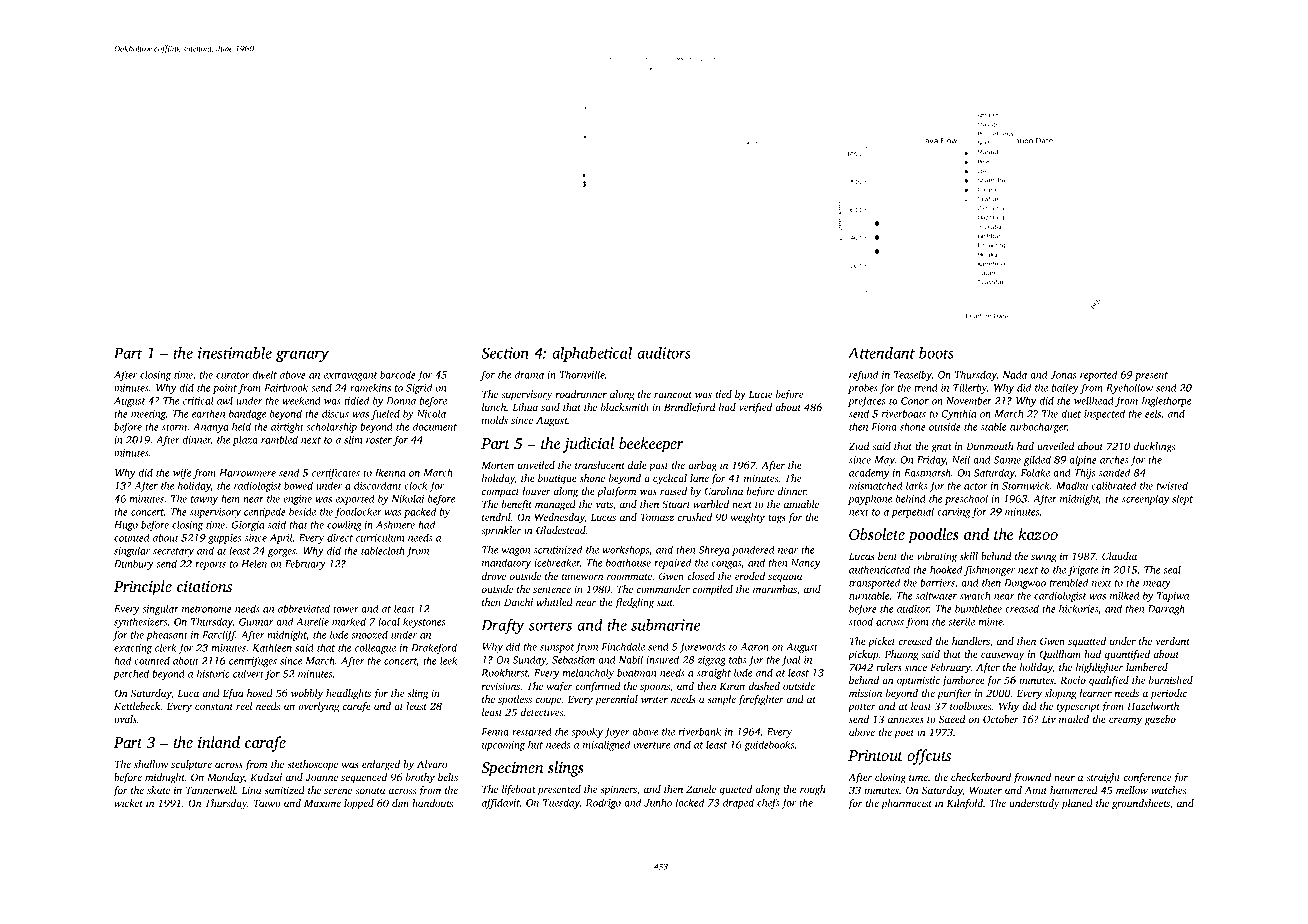 Image resolution: width=1308 pixels, height=924 pixels. What do you see at coordinates (933, 536) in the screenshot?
I see `poodles` at bounding box center [933, 536].
